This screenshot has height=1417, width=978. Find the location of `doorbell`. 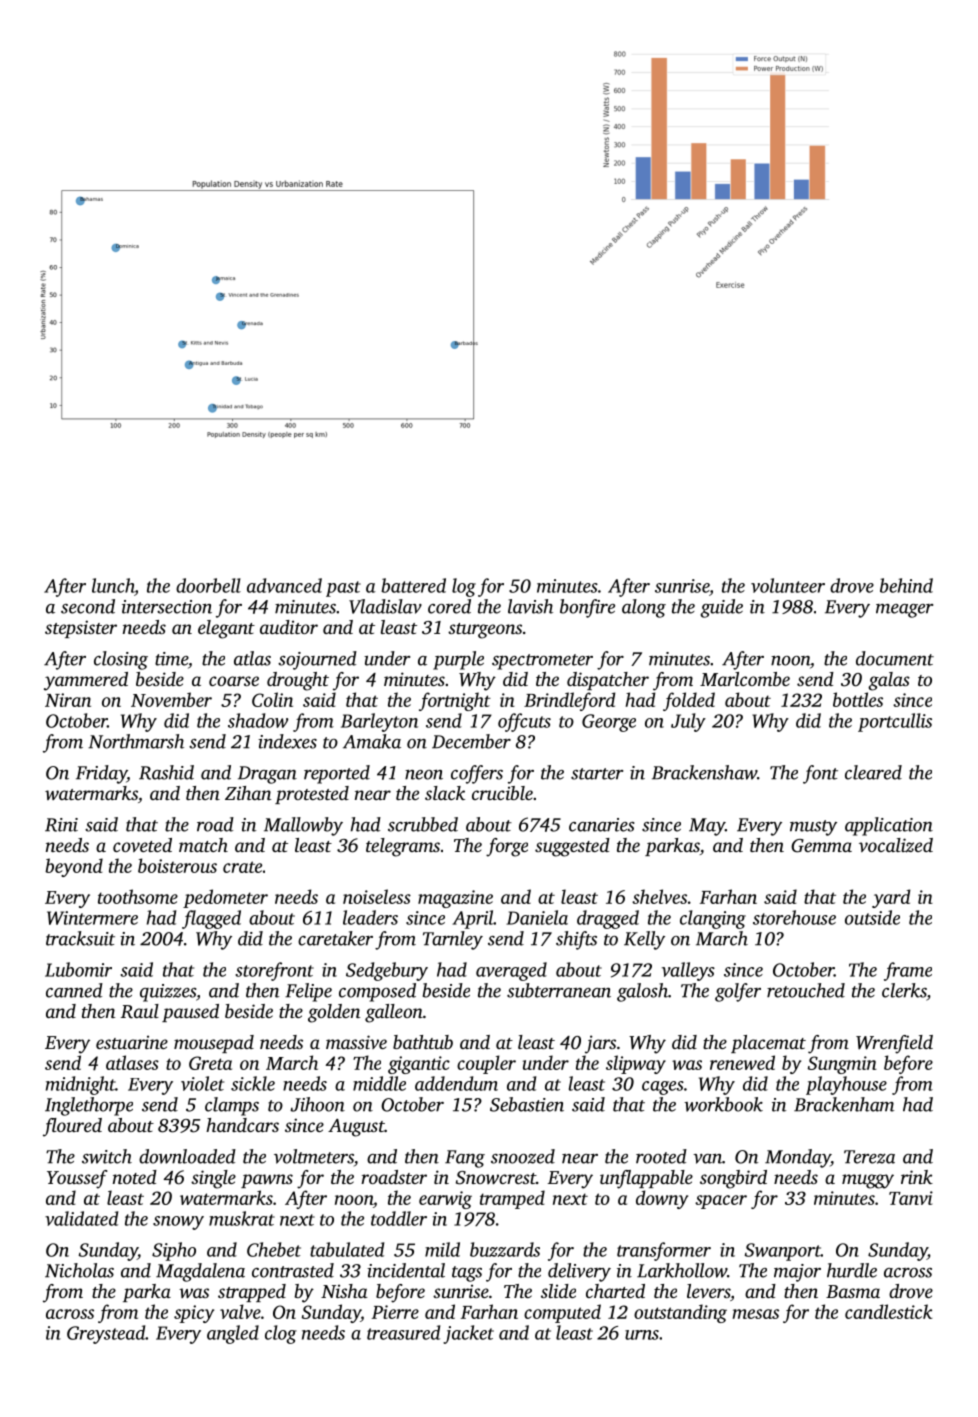

doorbell is located at coordinates (208, 585).
